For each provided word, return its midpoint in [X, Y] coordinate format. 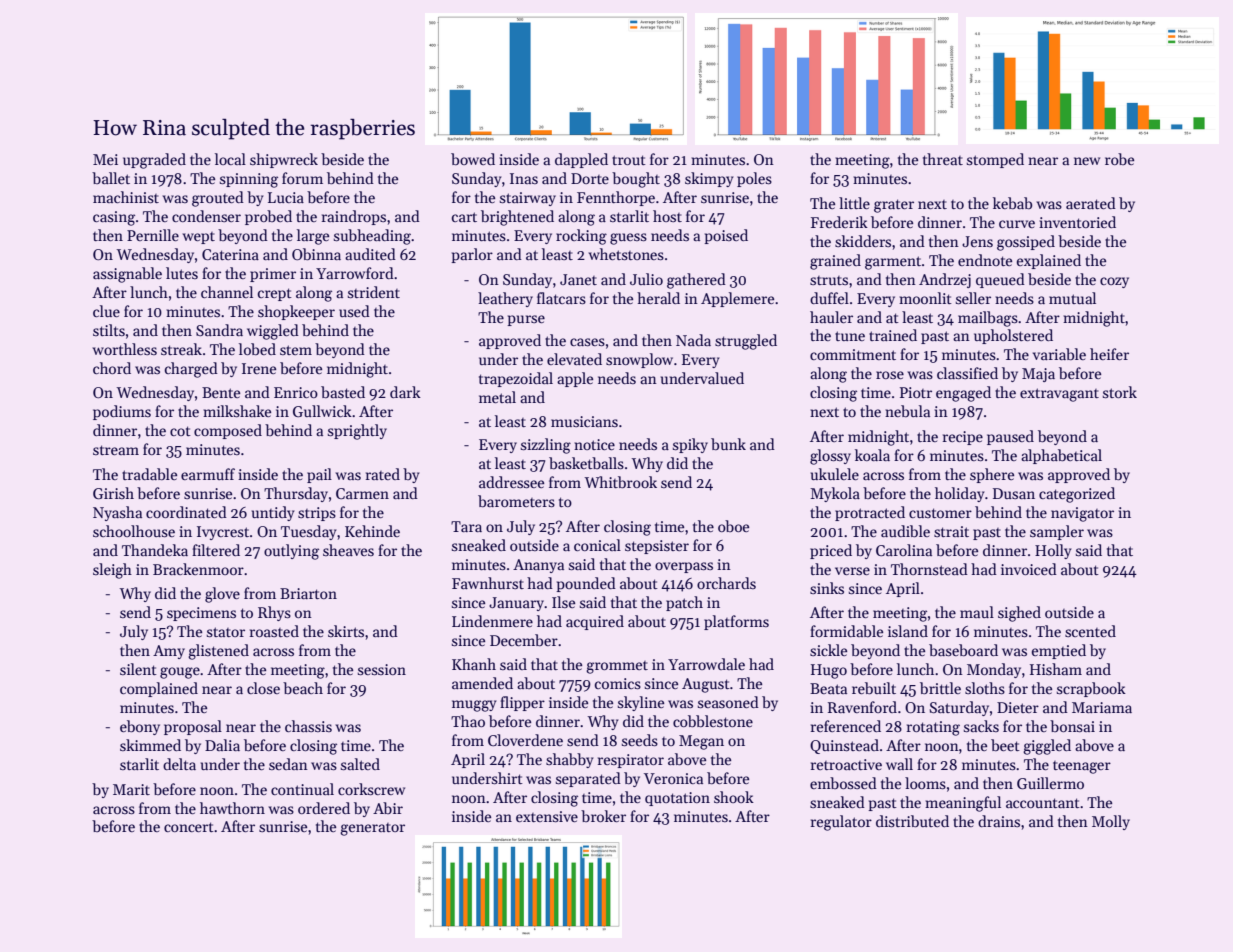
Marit [131, 789]
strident [374, 292]
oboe [733, 526]
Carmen [362, 493]
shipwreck [284, 160]
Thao [468, 721]
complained [159, 689]
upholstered [1013, 336]
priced [831, 551]
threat [943, 159]
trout [629, 160]
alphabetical [1061, 456]
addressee [511, 482]
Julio [646, 279]
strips [317, 514]
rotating [933, 728]
